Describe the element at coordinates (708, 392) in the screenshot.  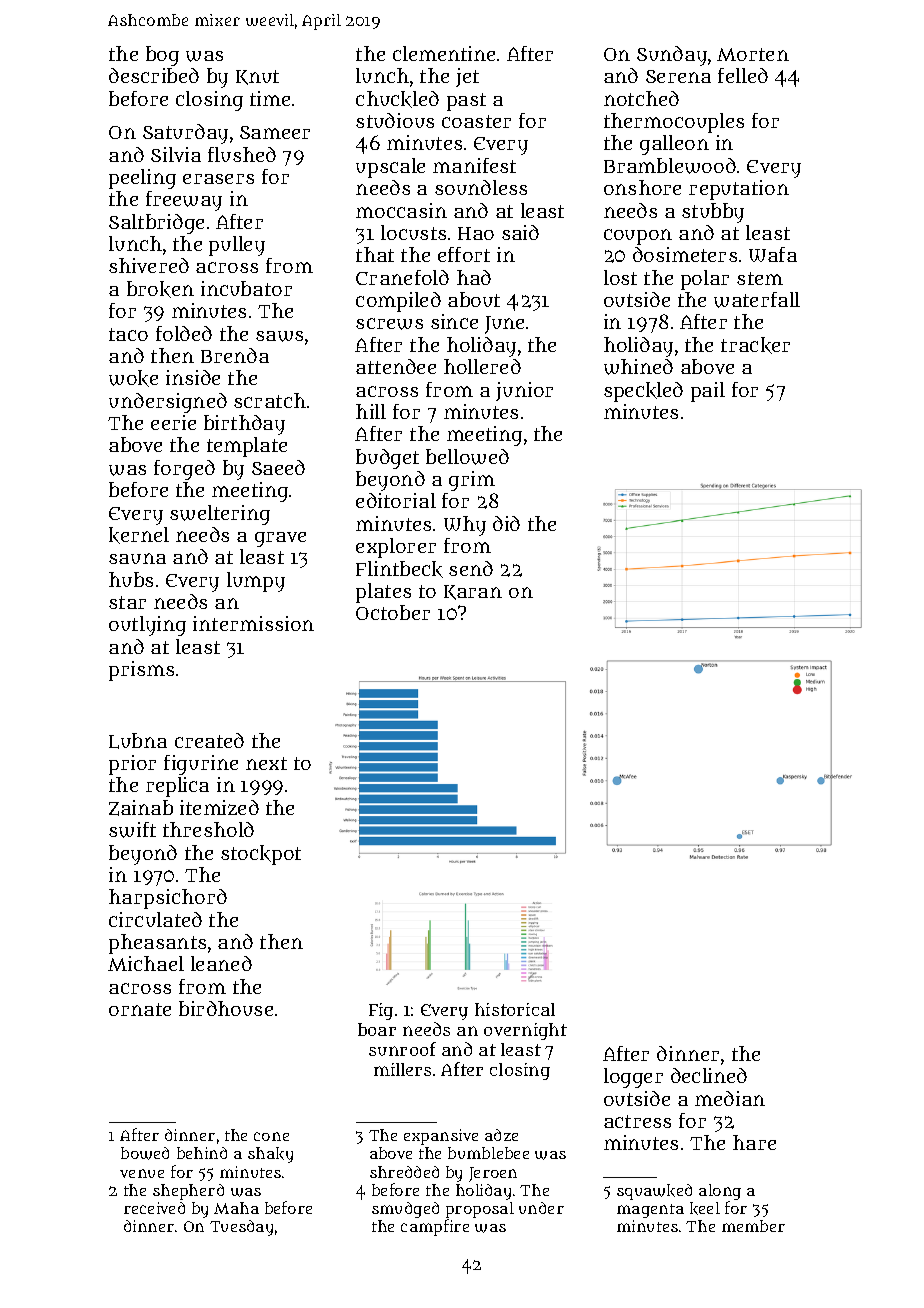
I see `pail` at that location.
